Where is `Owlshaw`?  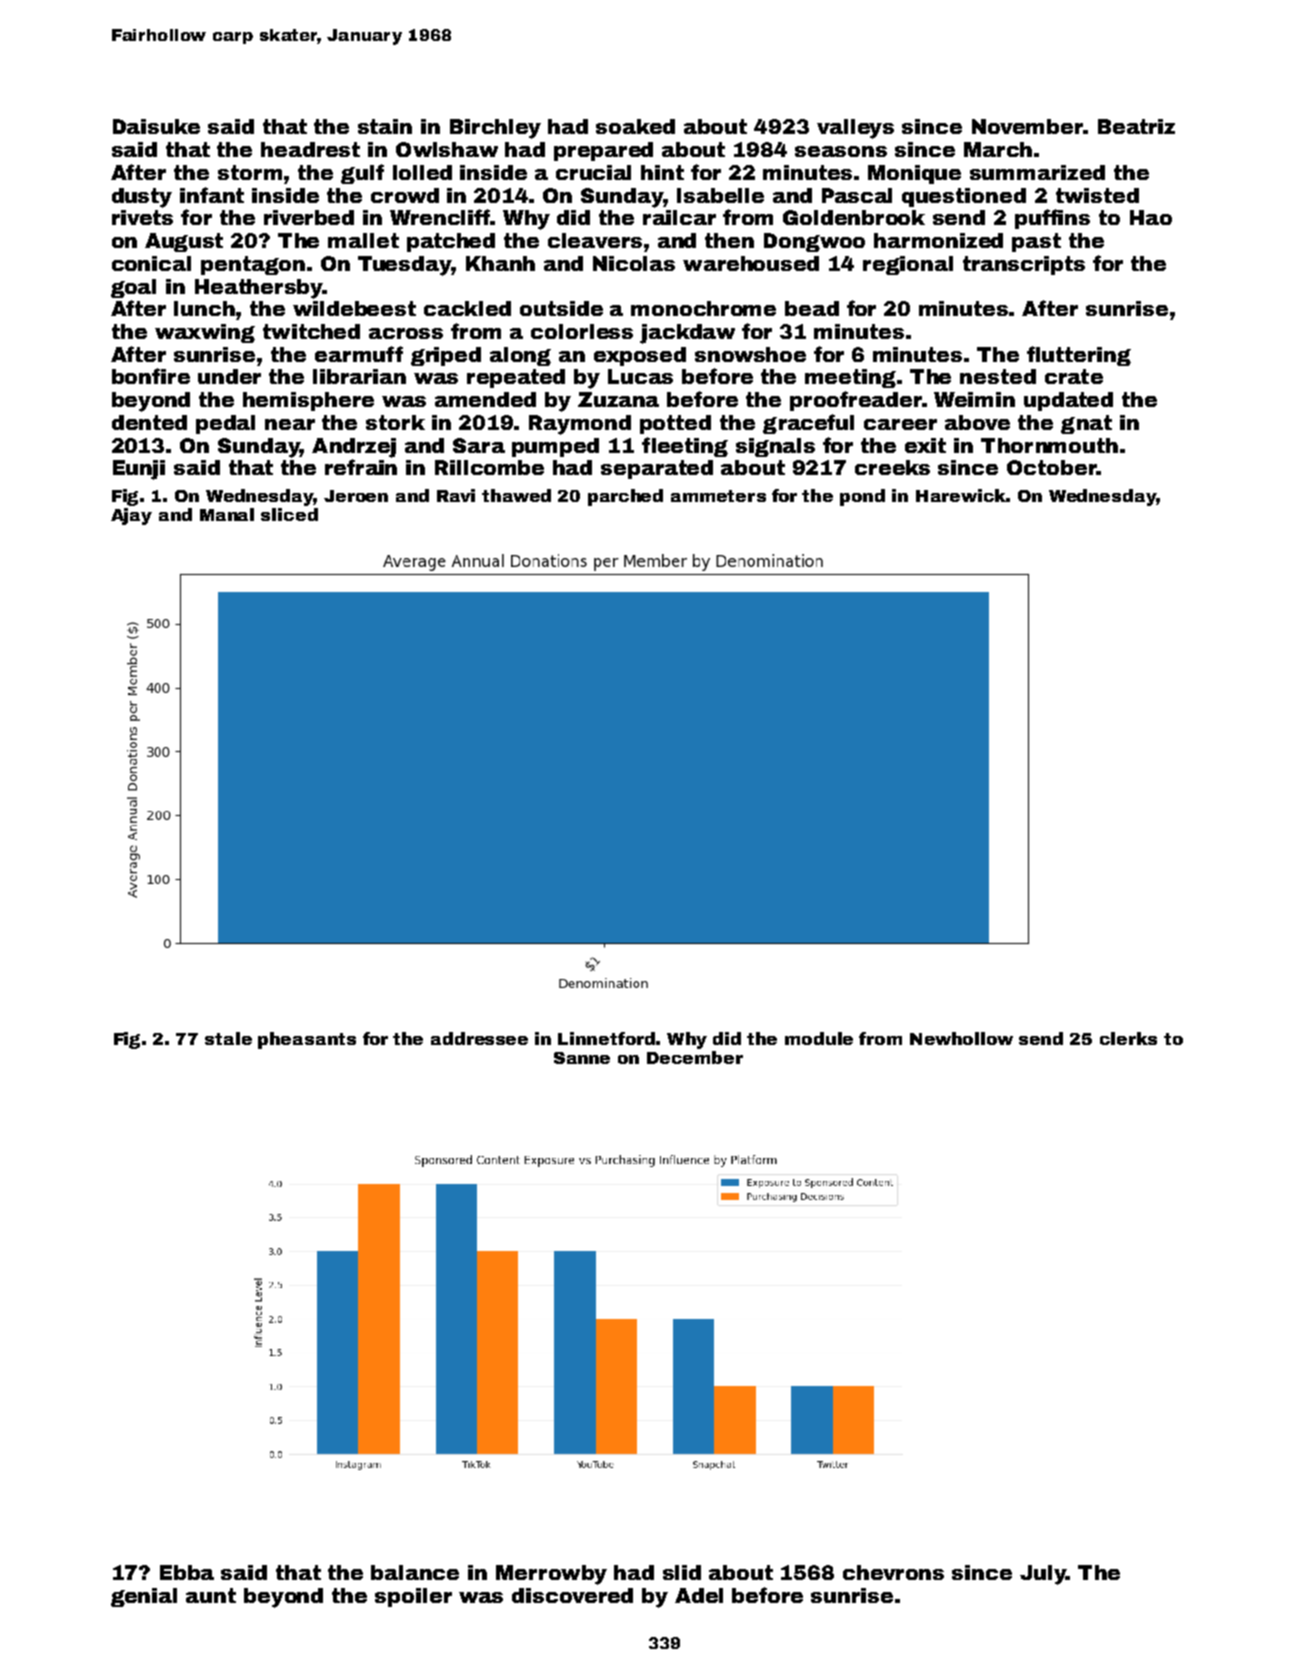 Owlshaw is located at coordinates (447, 149).
